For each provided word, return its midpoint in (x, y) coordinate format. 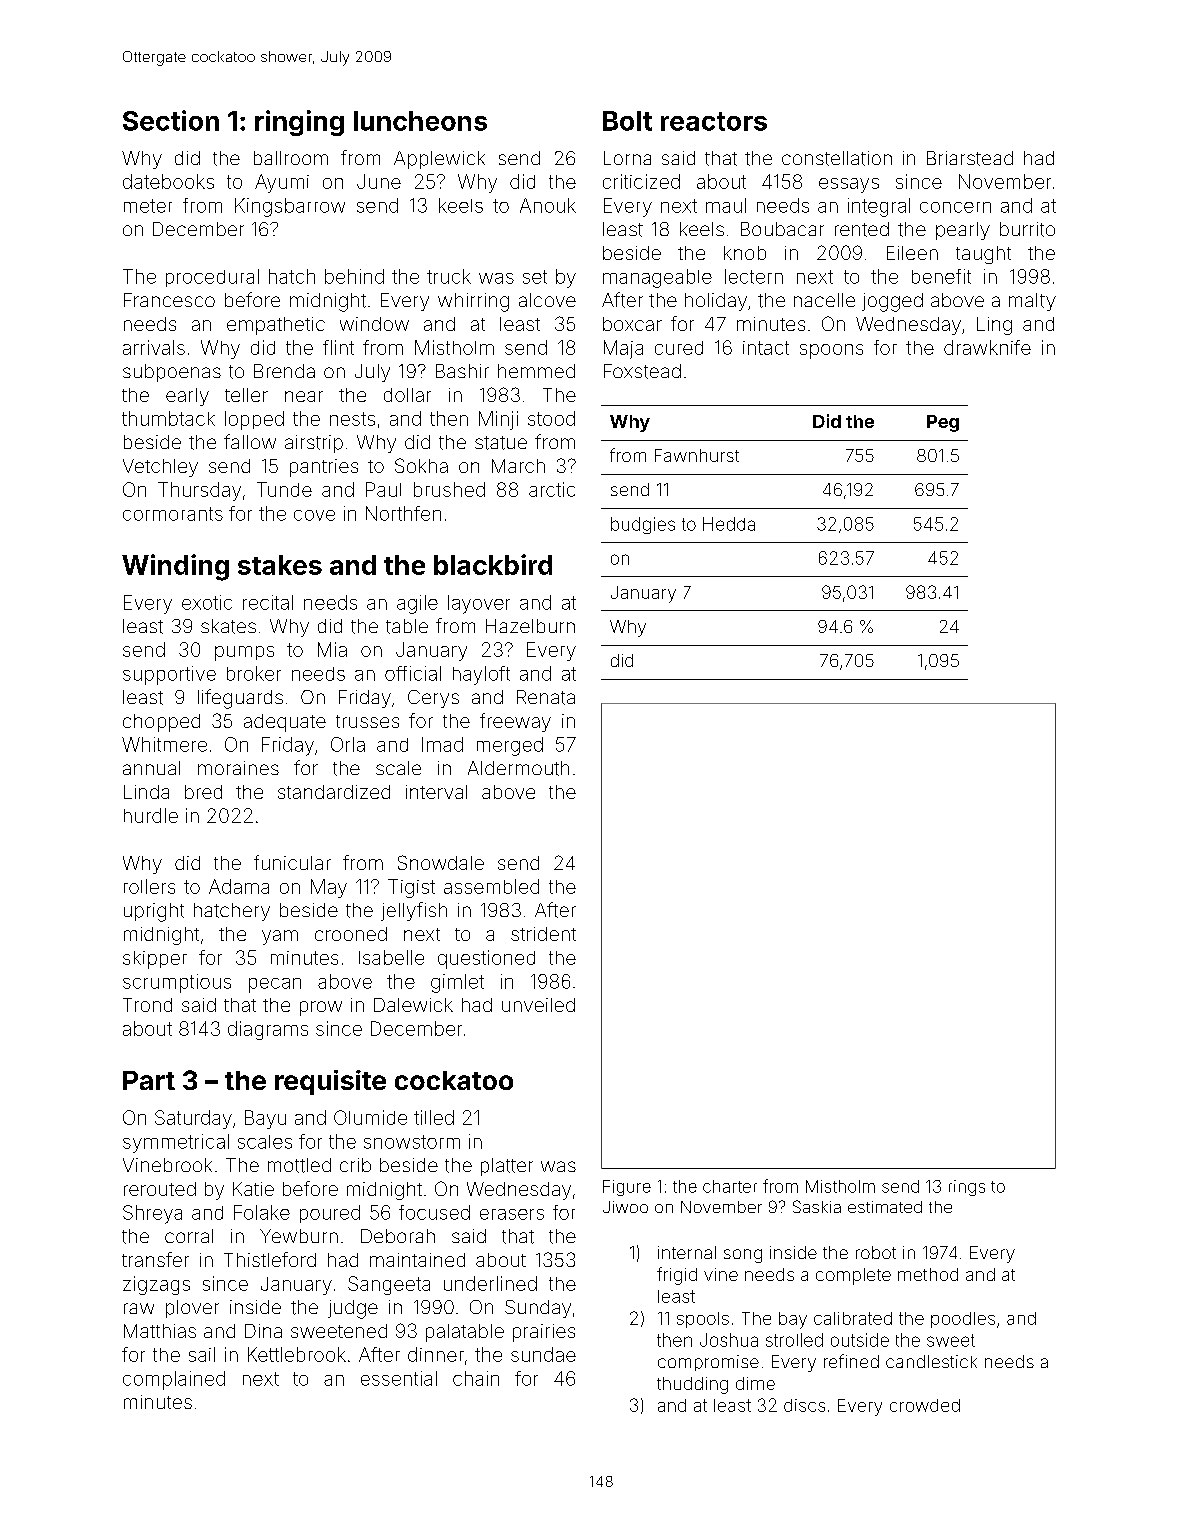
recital (268, 602)
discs (804, 1405)
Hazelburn (530, 626)
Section (171, 120)
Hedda (729, 524)
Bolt (627, 121)
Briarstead (970, 158)
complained (174, 1380)
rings (967, 1188)
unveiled (538, 1005)
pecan (275, 985)
